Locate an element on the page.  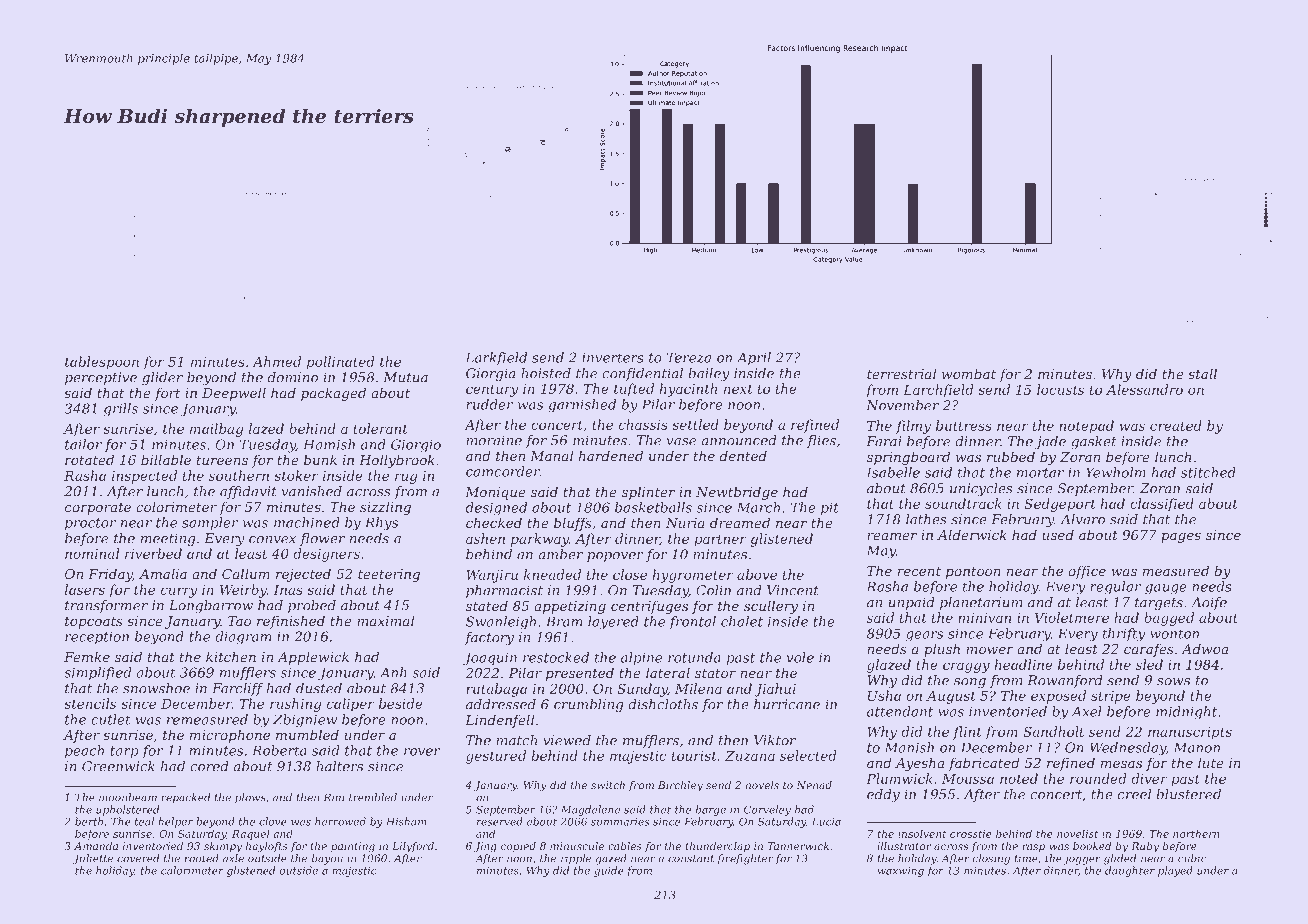
pontoon is located at coordinates (973, 573).
